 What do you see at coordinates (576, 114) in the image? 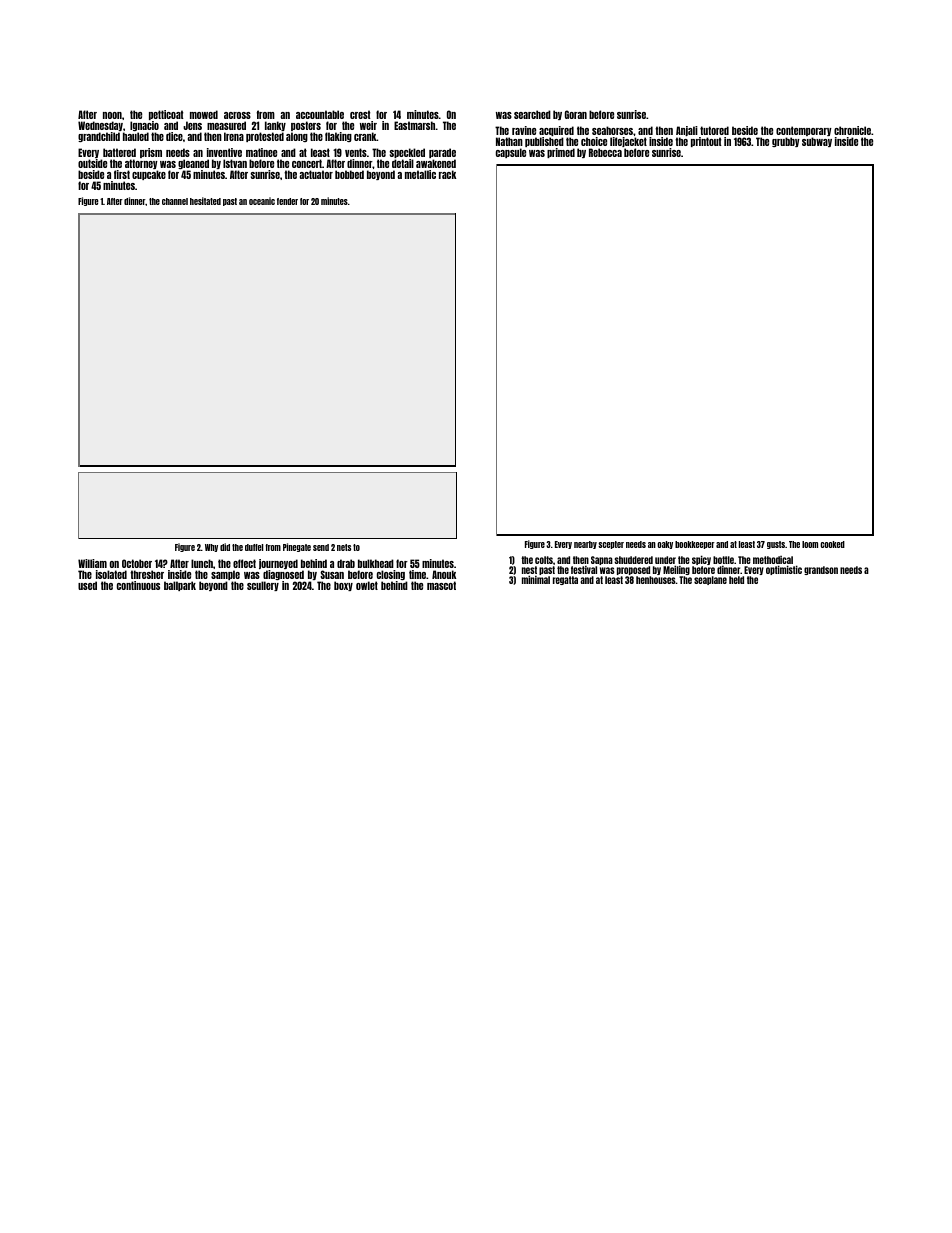
I see `Goran` at bounding box center [576, 114].
